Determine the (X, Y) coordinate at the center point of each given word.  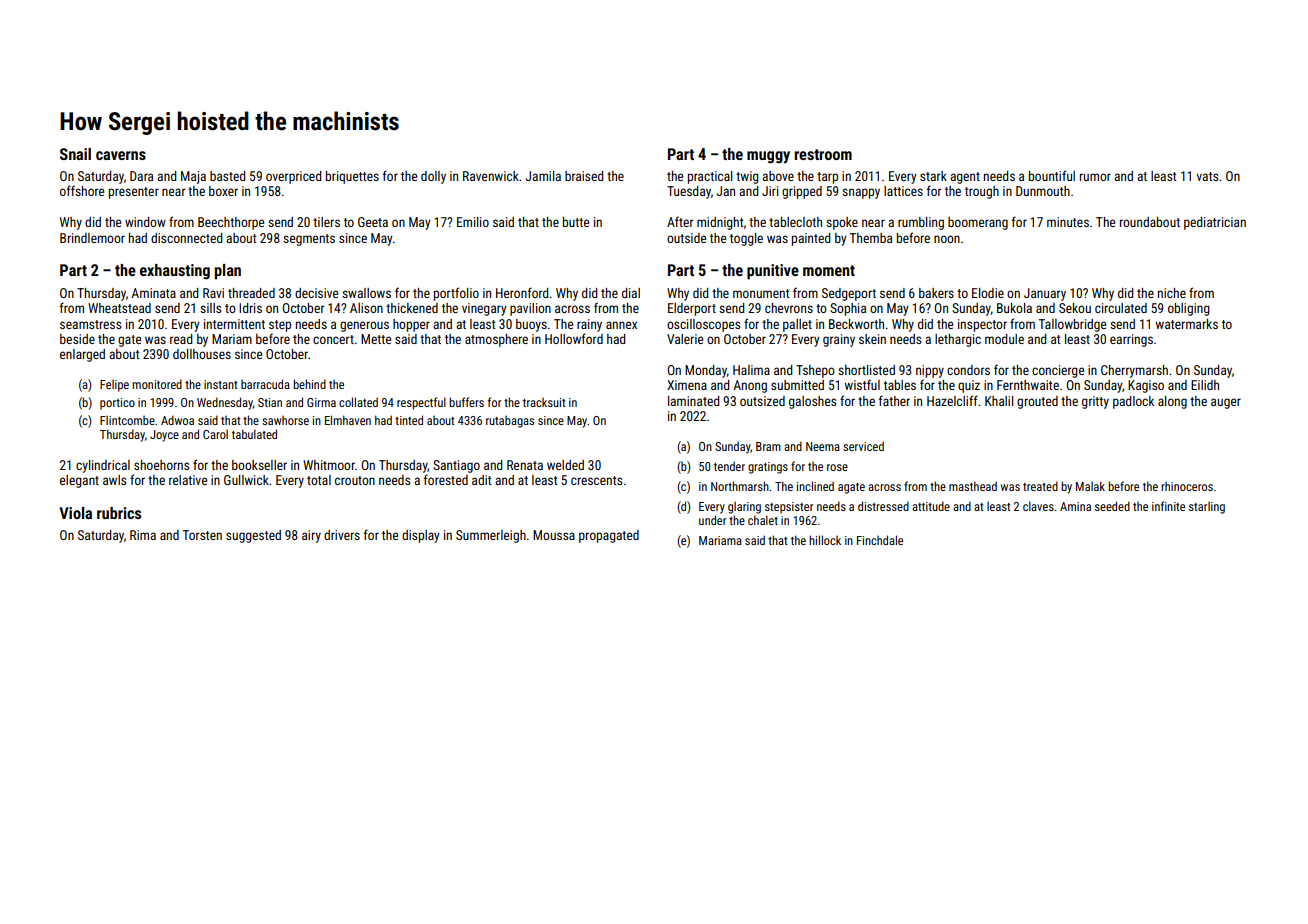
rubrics (119, 513)
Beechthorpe (231, 223)
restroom (823, 154)
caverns (121, 155)
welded (565, 465)
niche (1172, 293)
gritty (1095, 402)
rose (837, 467)
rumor (1095, 177)
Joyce (164, 436)
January (1045, 294)
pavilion (530, 309)
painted (811, 239)
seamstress (90, 324)
